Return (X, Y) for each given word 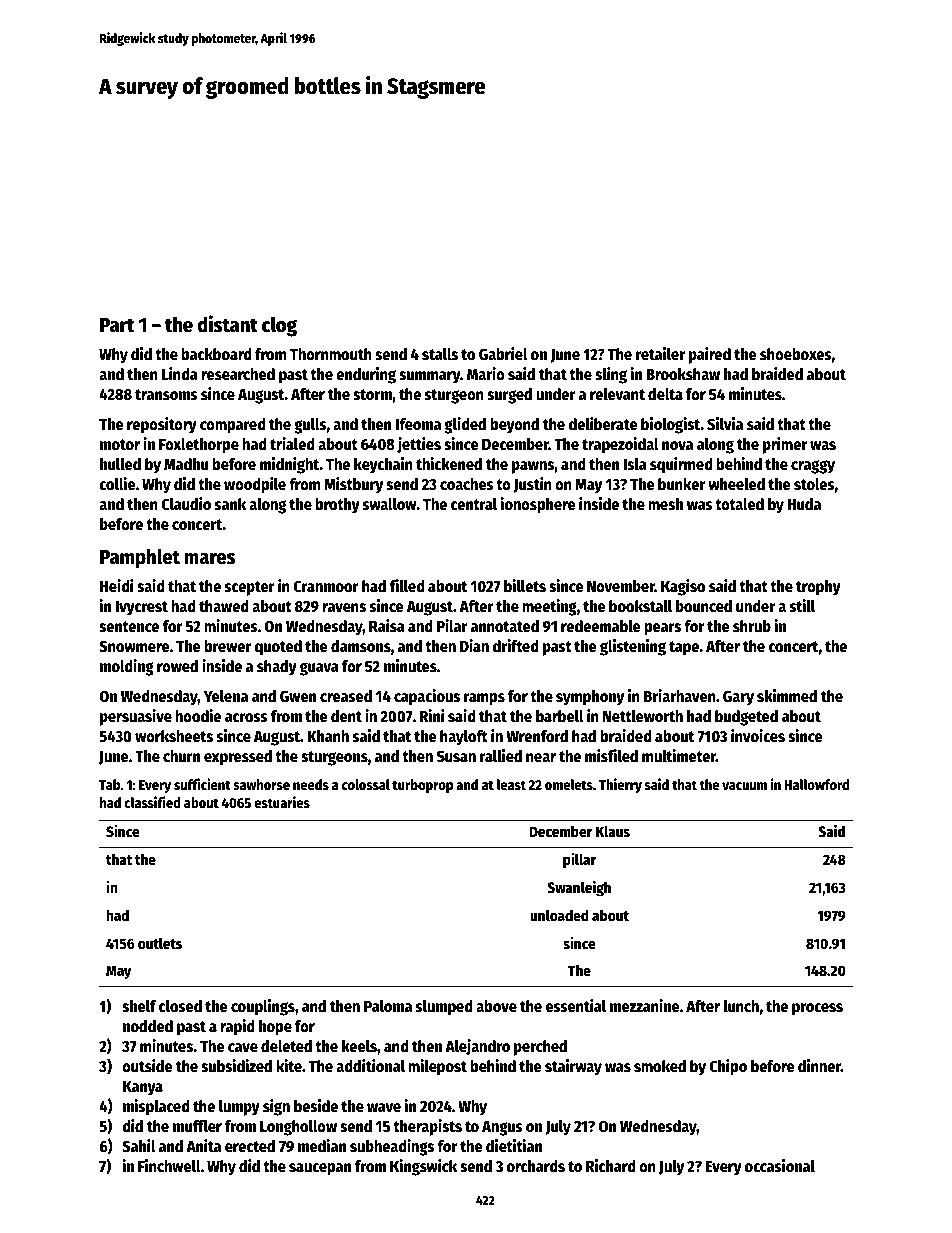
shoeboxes (796, 354)
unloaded (559, 915)
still (802, 606)
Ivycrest (141, 608)
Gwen (298, 696)
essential (576, 1006)
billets (525, 586)
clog (279, 326)
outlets (160, 943)
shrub (752, 626)
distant (228, 324)
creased (346, 696)
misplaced (156, 1107)
